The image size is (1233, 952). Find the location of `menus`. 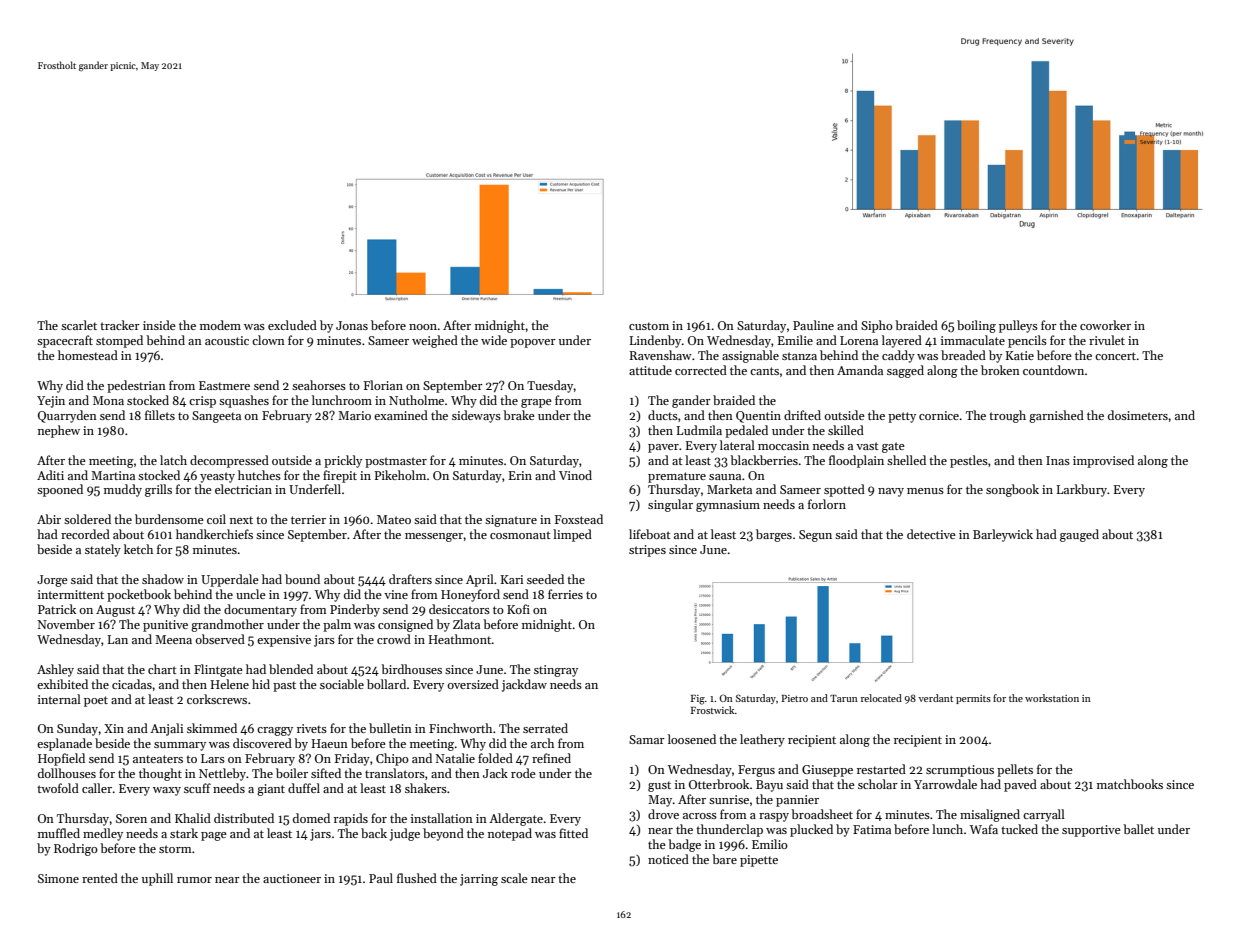

menus is located at coordinates (925, 491).
